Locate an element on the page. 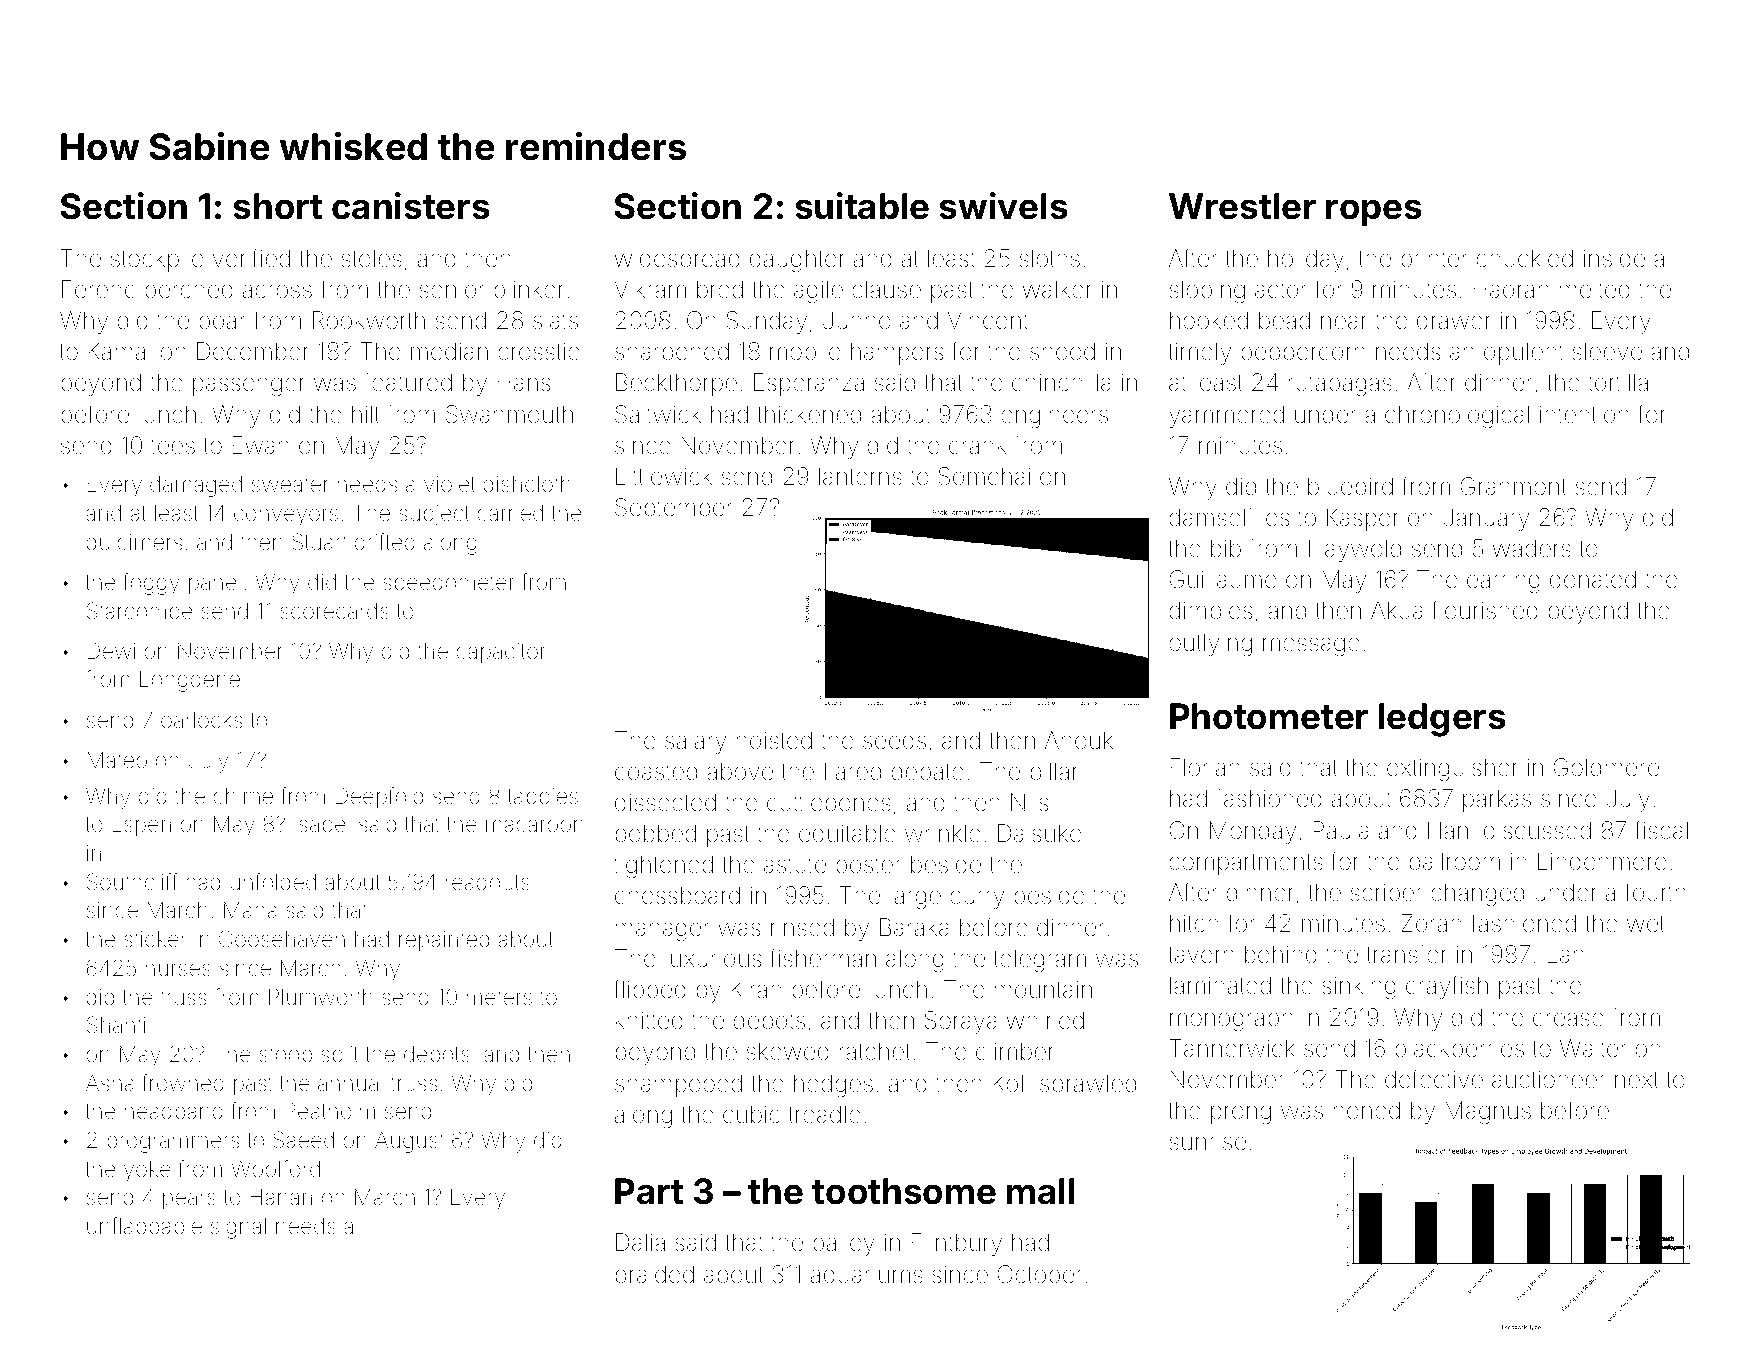 The image size is (1754, 1355). Goosehaven is located at coordinates (282, 939).
